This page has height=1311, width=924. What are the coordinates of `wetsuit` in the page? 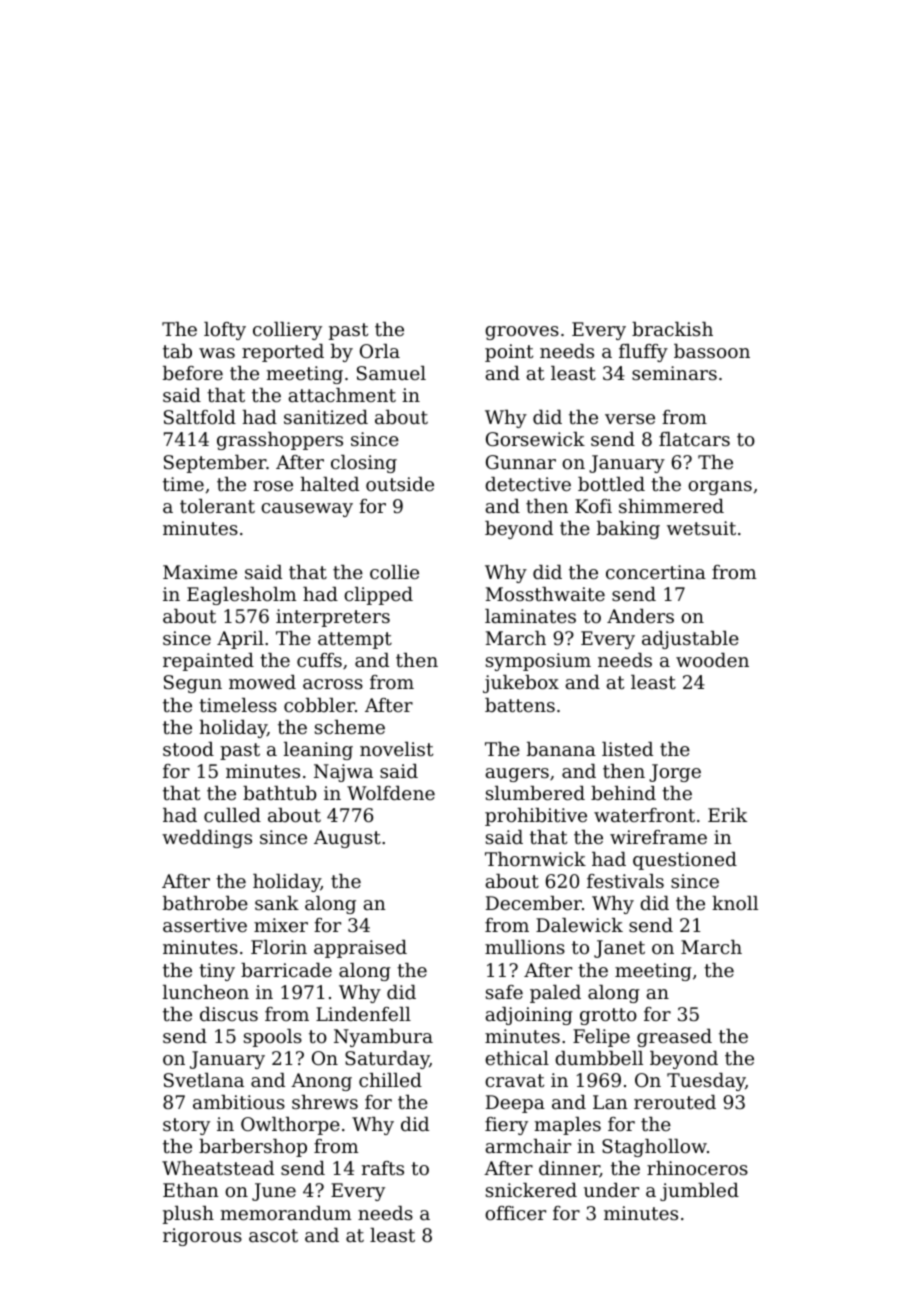 It's located at (701, 528).
